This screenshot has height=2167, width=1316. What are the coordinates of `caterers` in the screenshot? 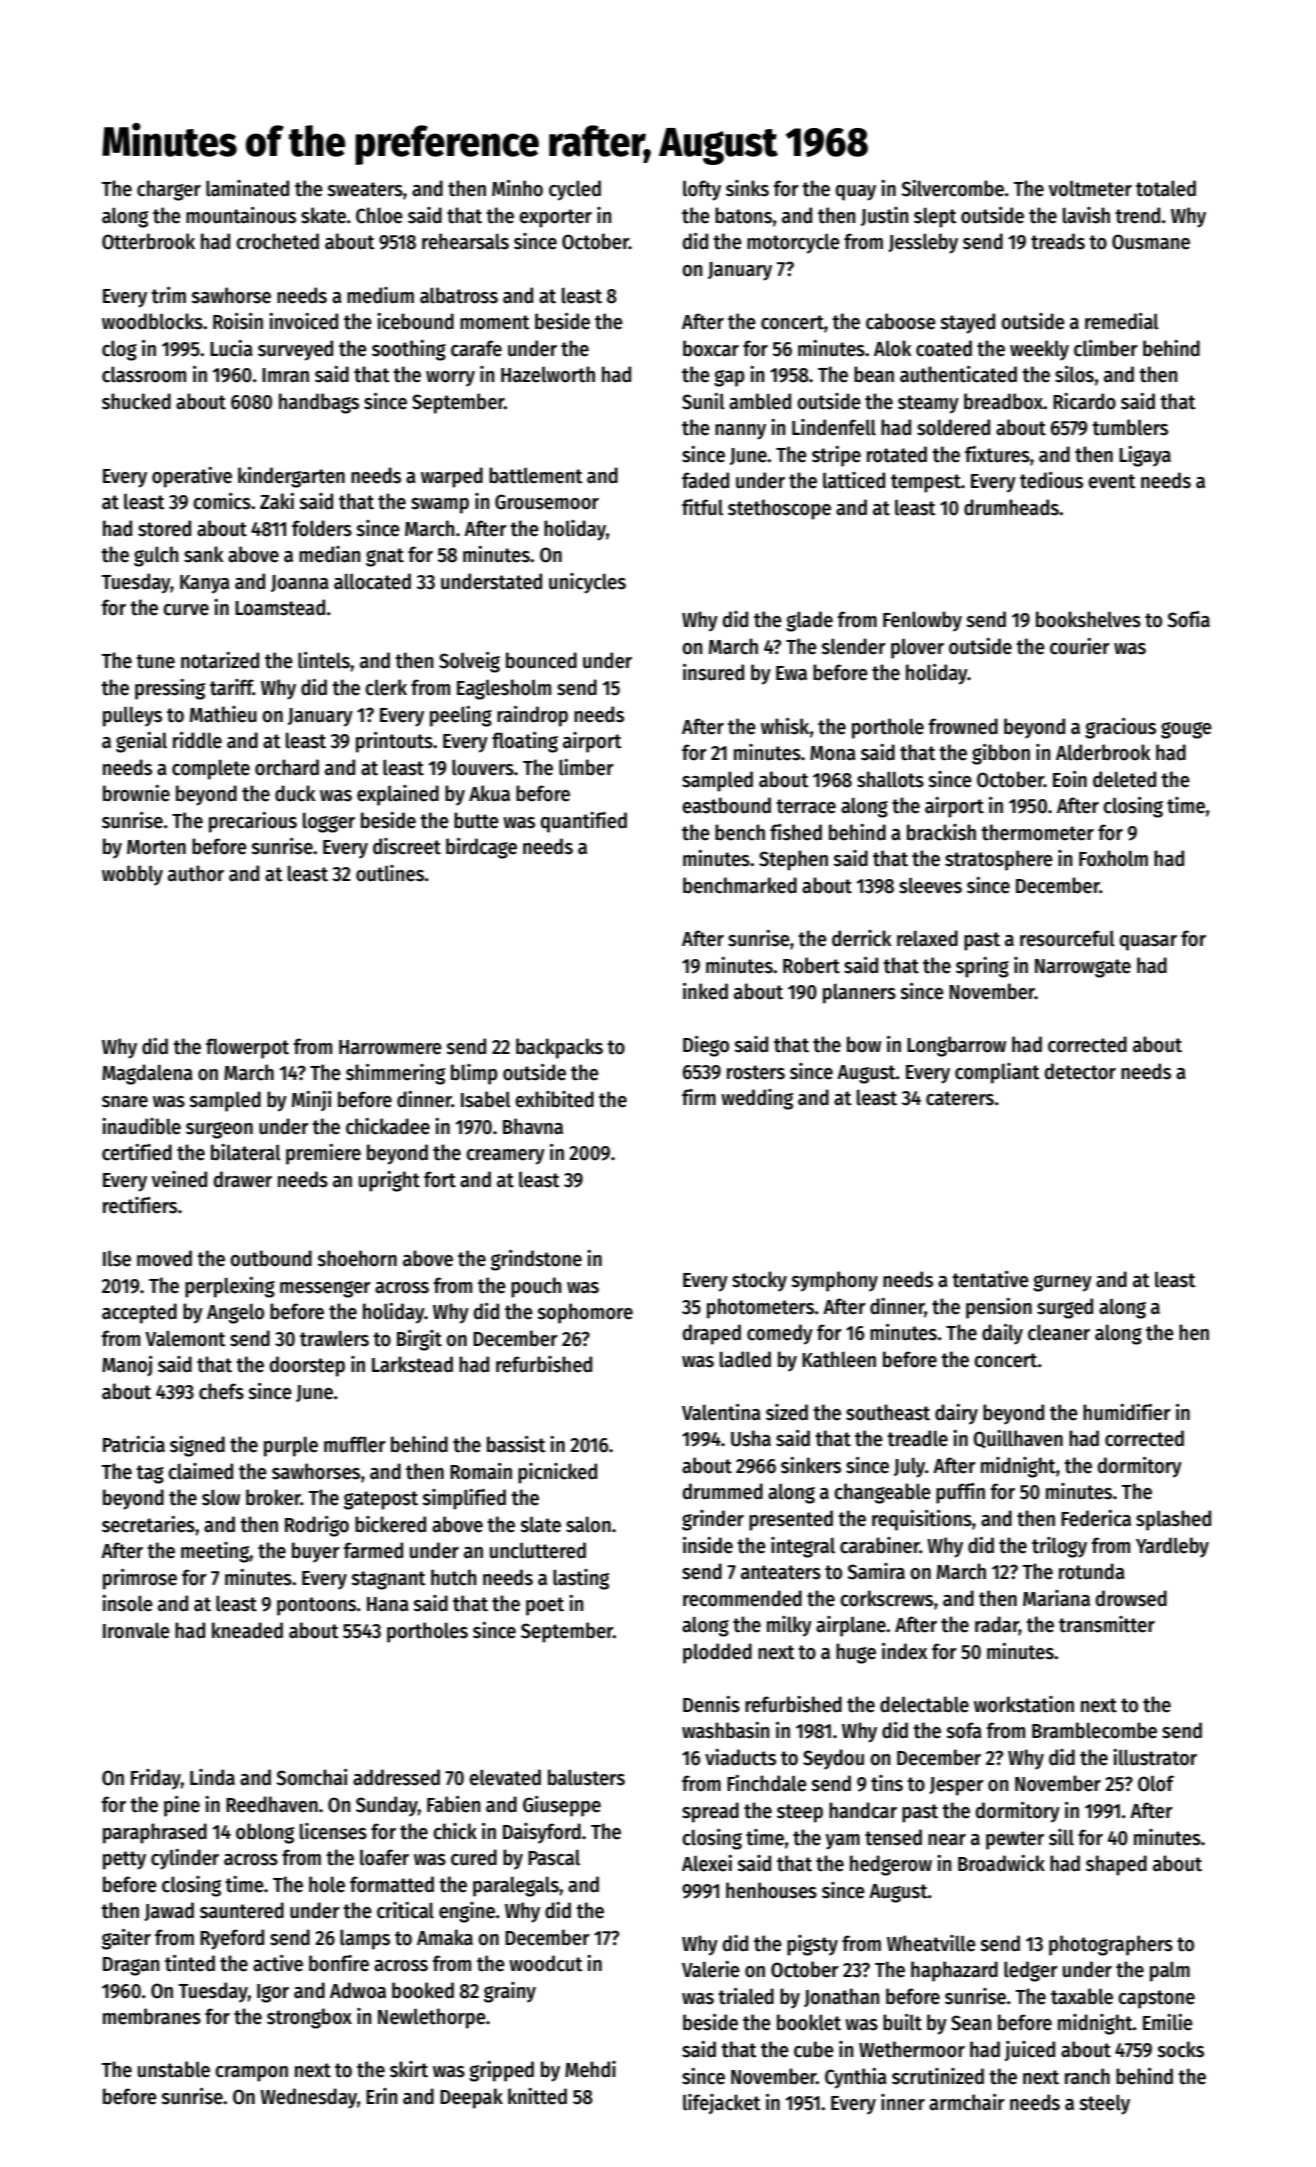 It's located at (960, 1098).
